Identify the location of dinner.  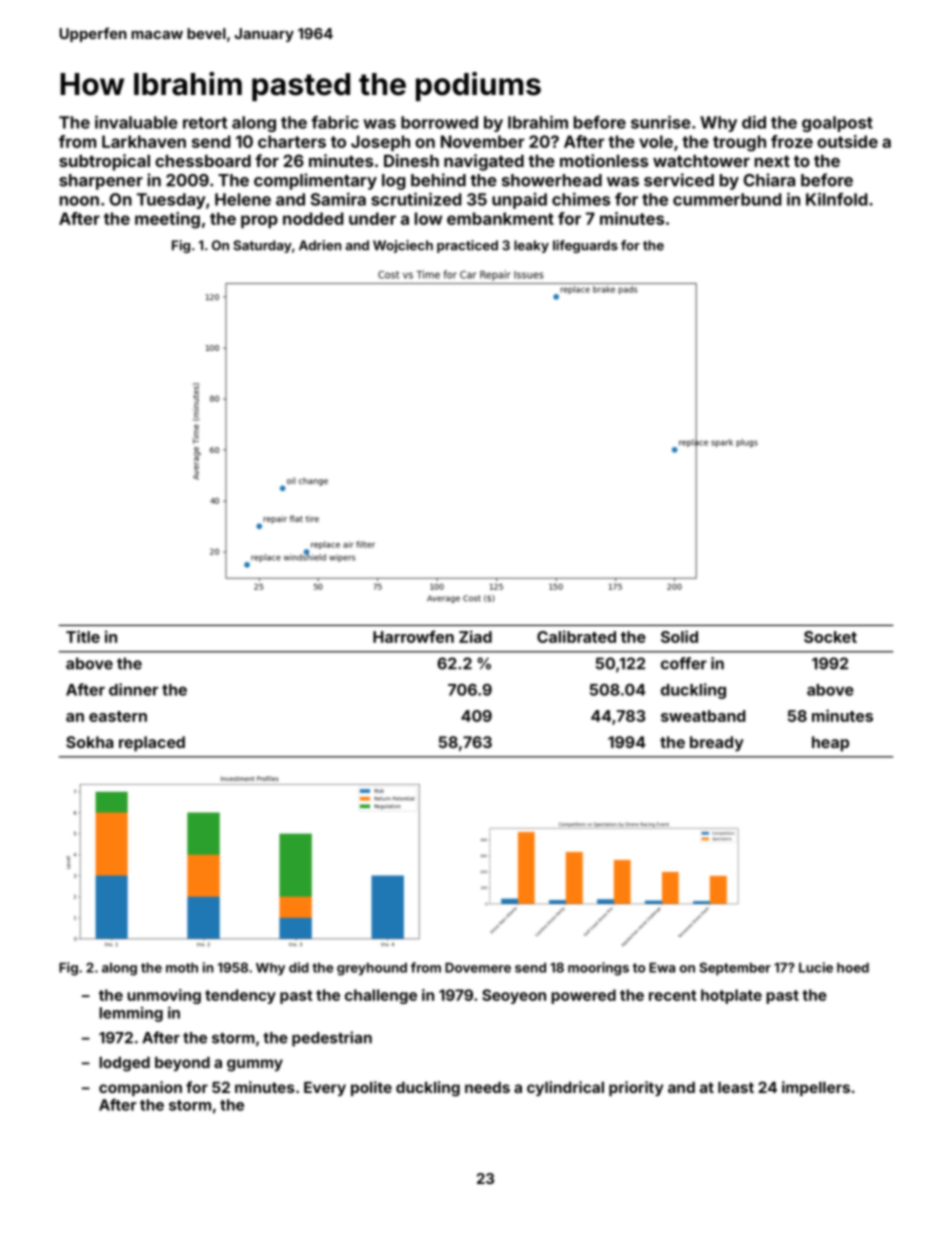
(133, 689).
